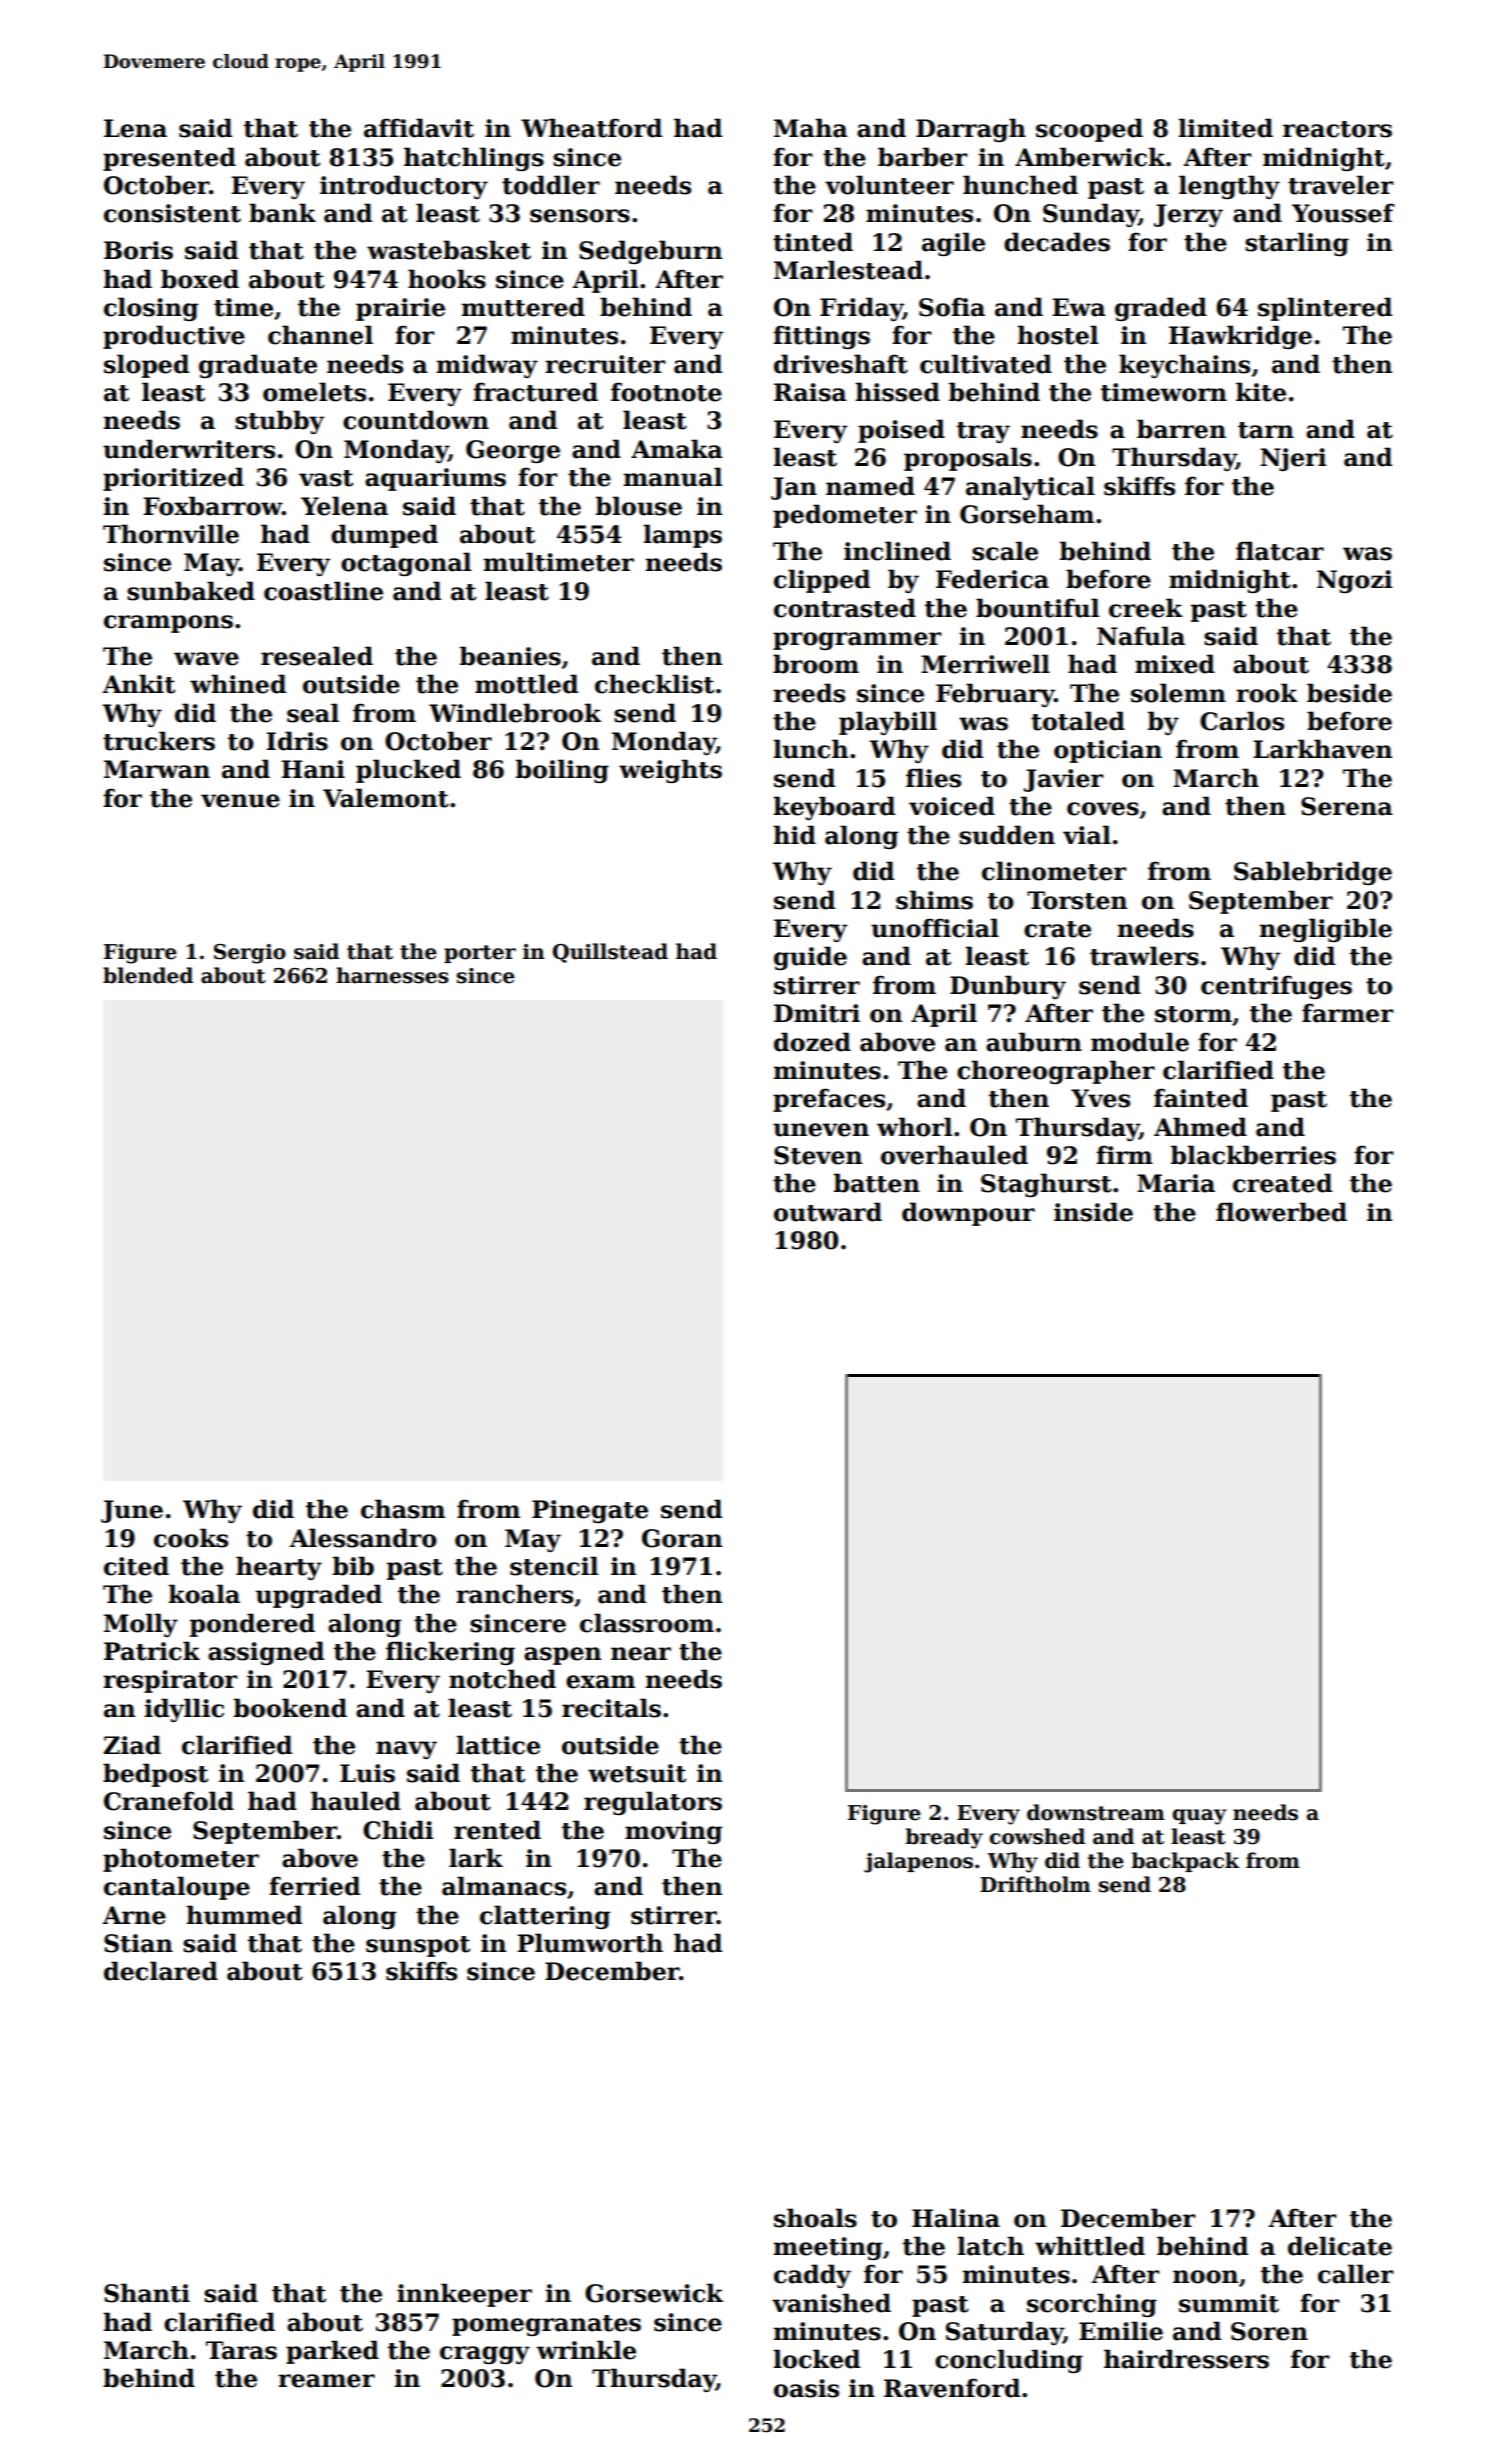  What do you see at coordinates (654, 2293) in the screenshot?
I see `Gorsewick` at bounding box center [654, 2293].
